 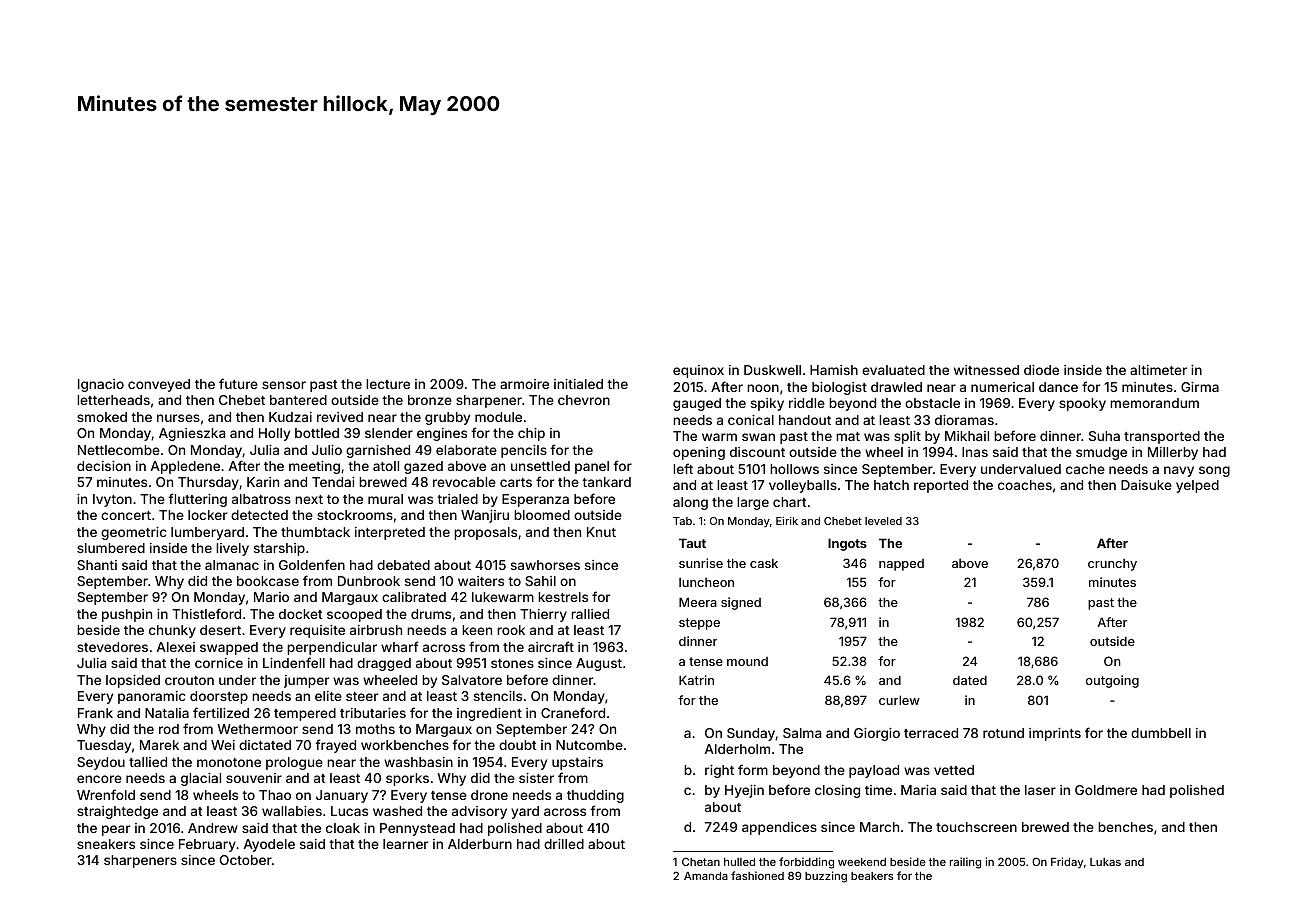 I want to click on chevron, so click(x=584, y=400).
